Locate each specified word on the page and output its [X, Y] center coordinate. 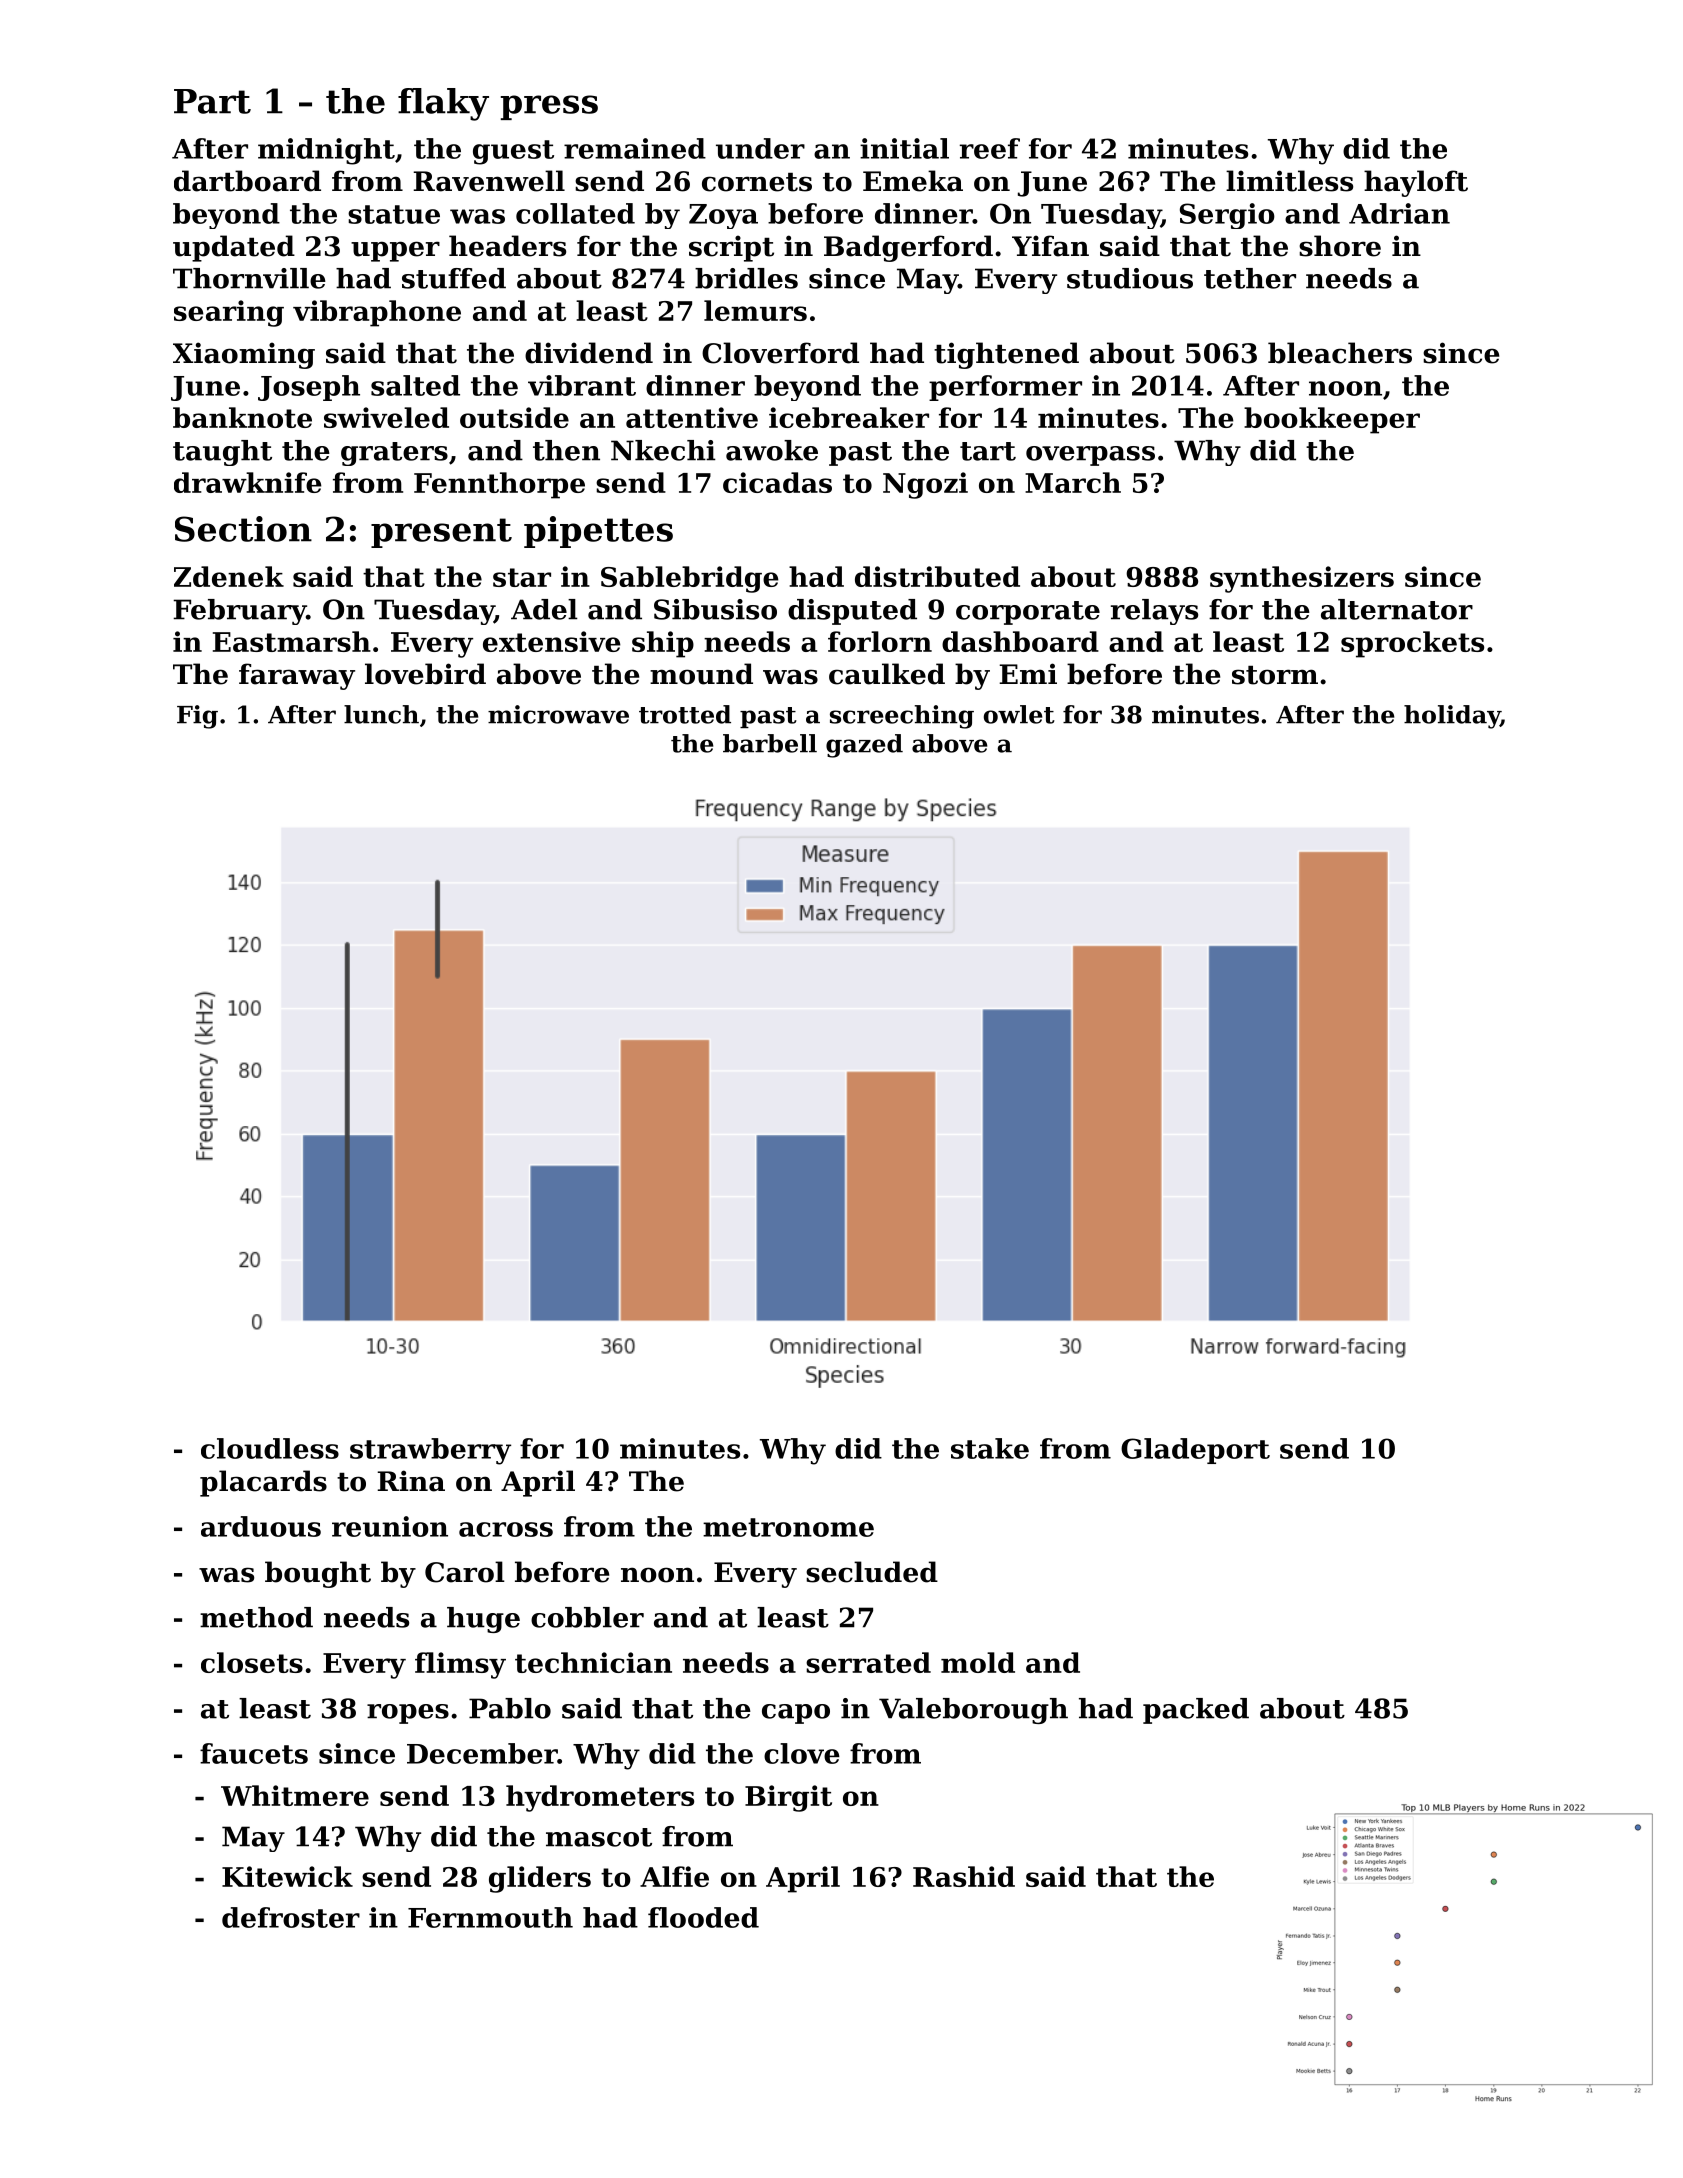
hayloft [1416, 183]
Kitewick [287, 1876]
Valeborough [973, 1711]
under [760, 148]
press [549, 107]
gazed [864, 746]
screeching [902, 717]
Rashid [964, 1876]
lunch [381, 714]
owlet [1019, 714]
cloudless [270, 1448]
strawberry [430, 1451]
